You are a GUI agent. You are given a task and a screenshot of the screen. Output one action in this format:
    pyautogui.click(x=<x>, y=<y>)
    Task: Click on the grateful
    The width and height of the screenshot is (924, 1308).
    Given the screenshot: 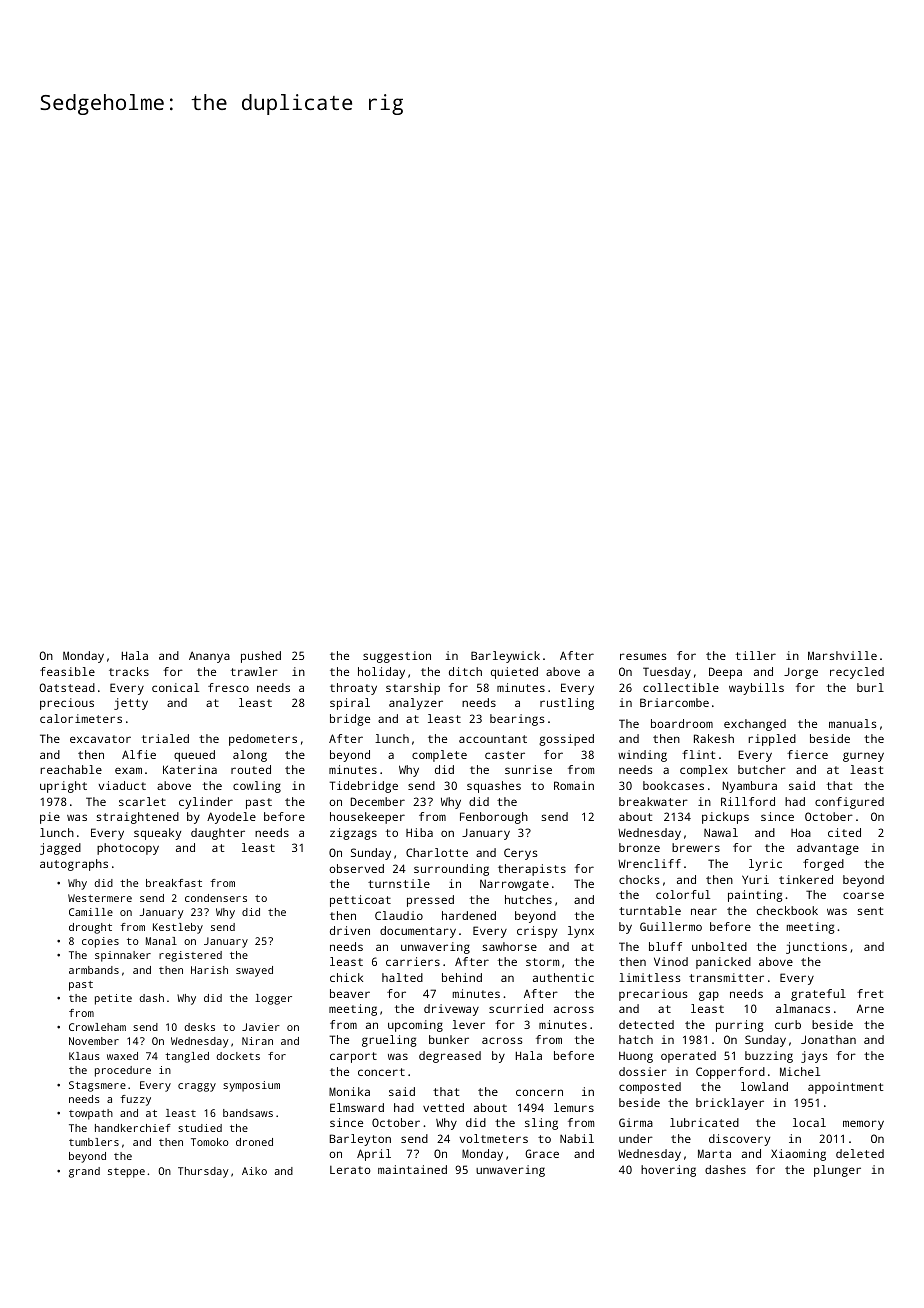 What is the action you would take?
    pyautogui.click(x=818, y=995)
